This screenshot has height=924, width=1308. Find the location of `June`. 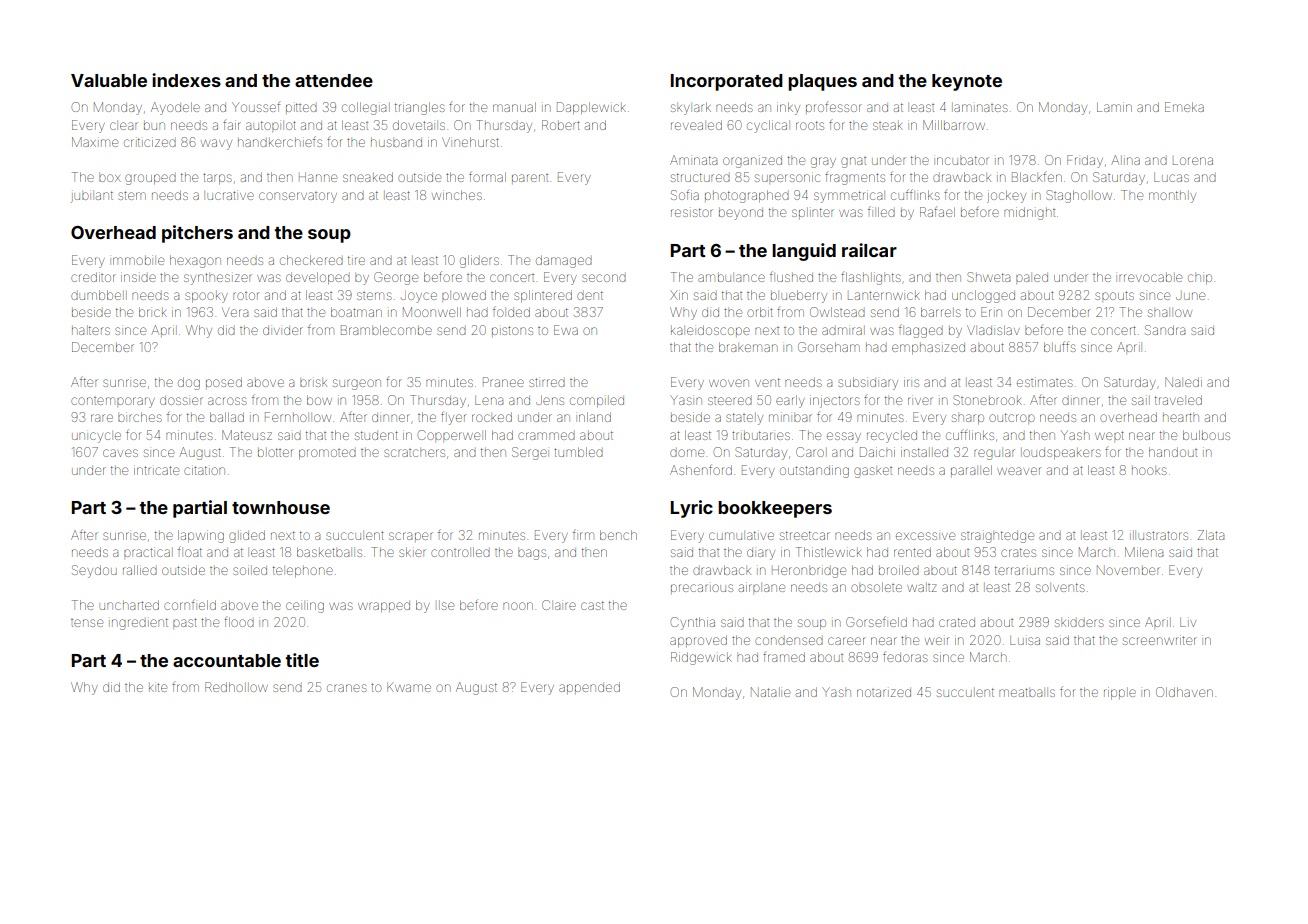

June is located at coordinates (1190, 296).
